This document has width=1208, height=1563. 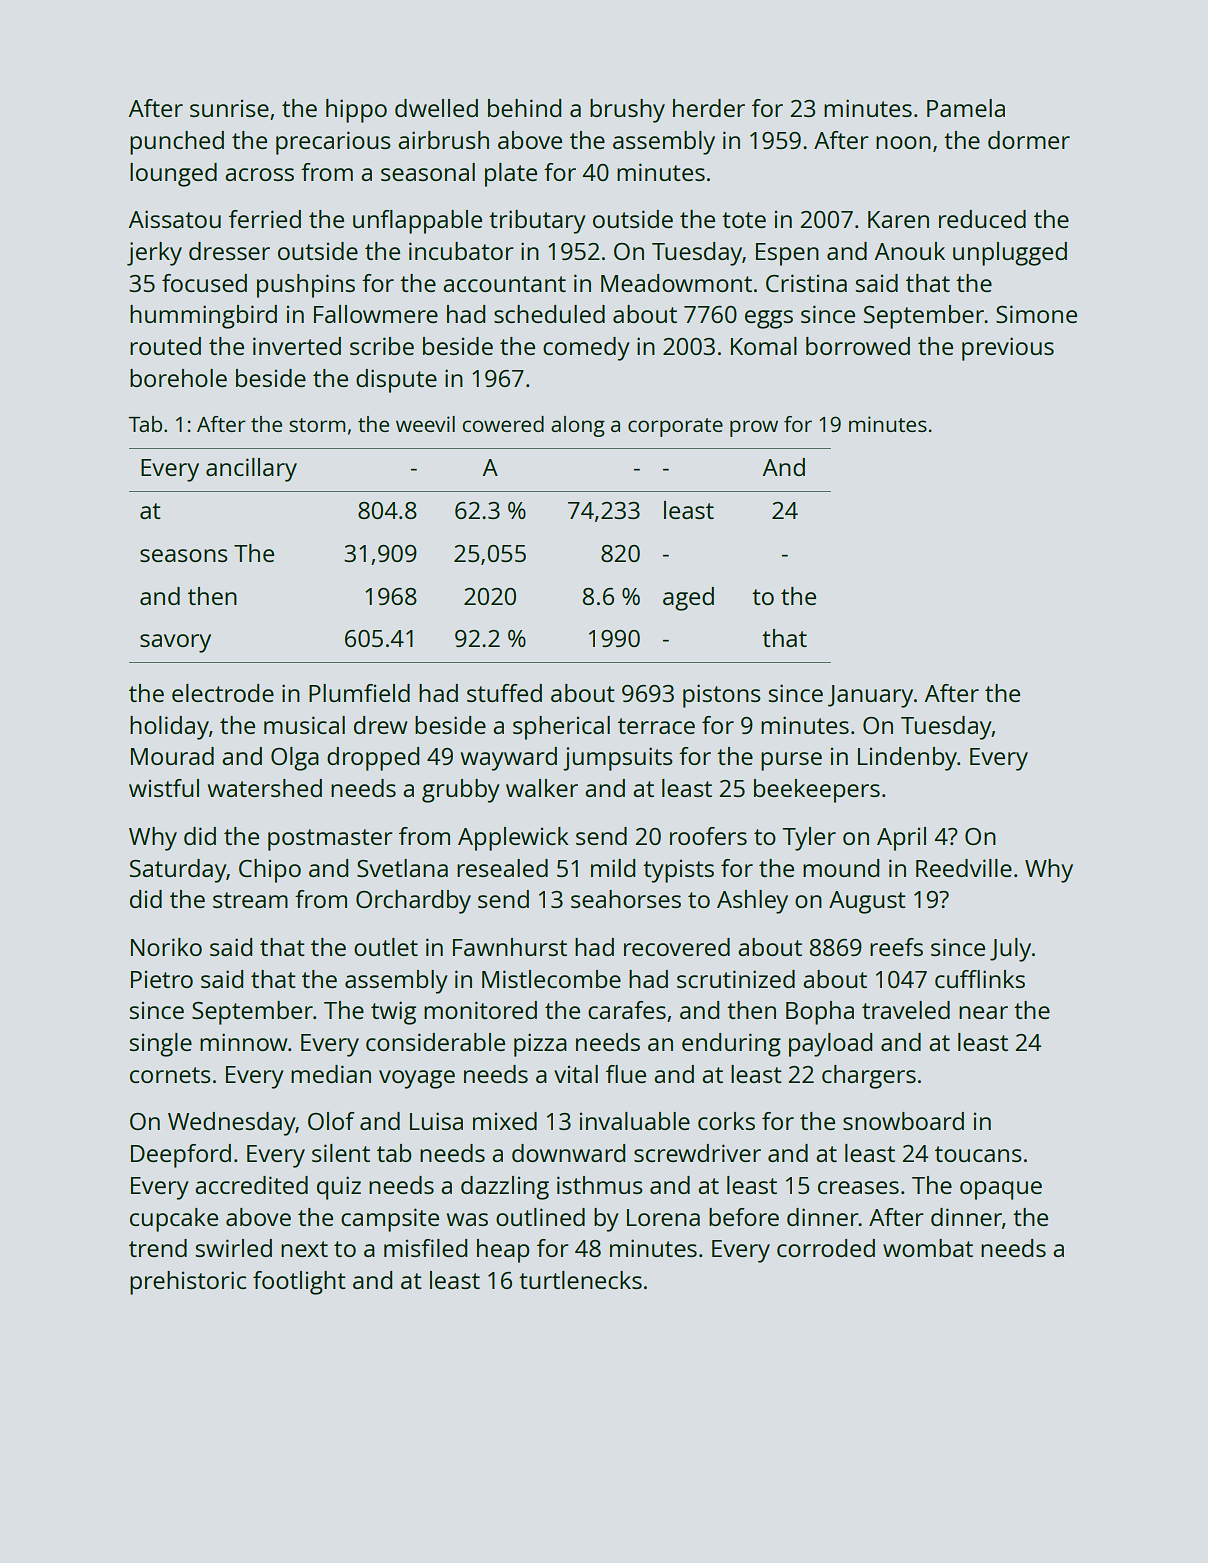 What do you see at coordinates (578, 426) in the document?
I see `along` at bounding box center [578, 426].
